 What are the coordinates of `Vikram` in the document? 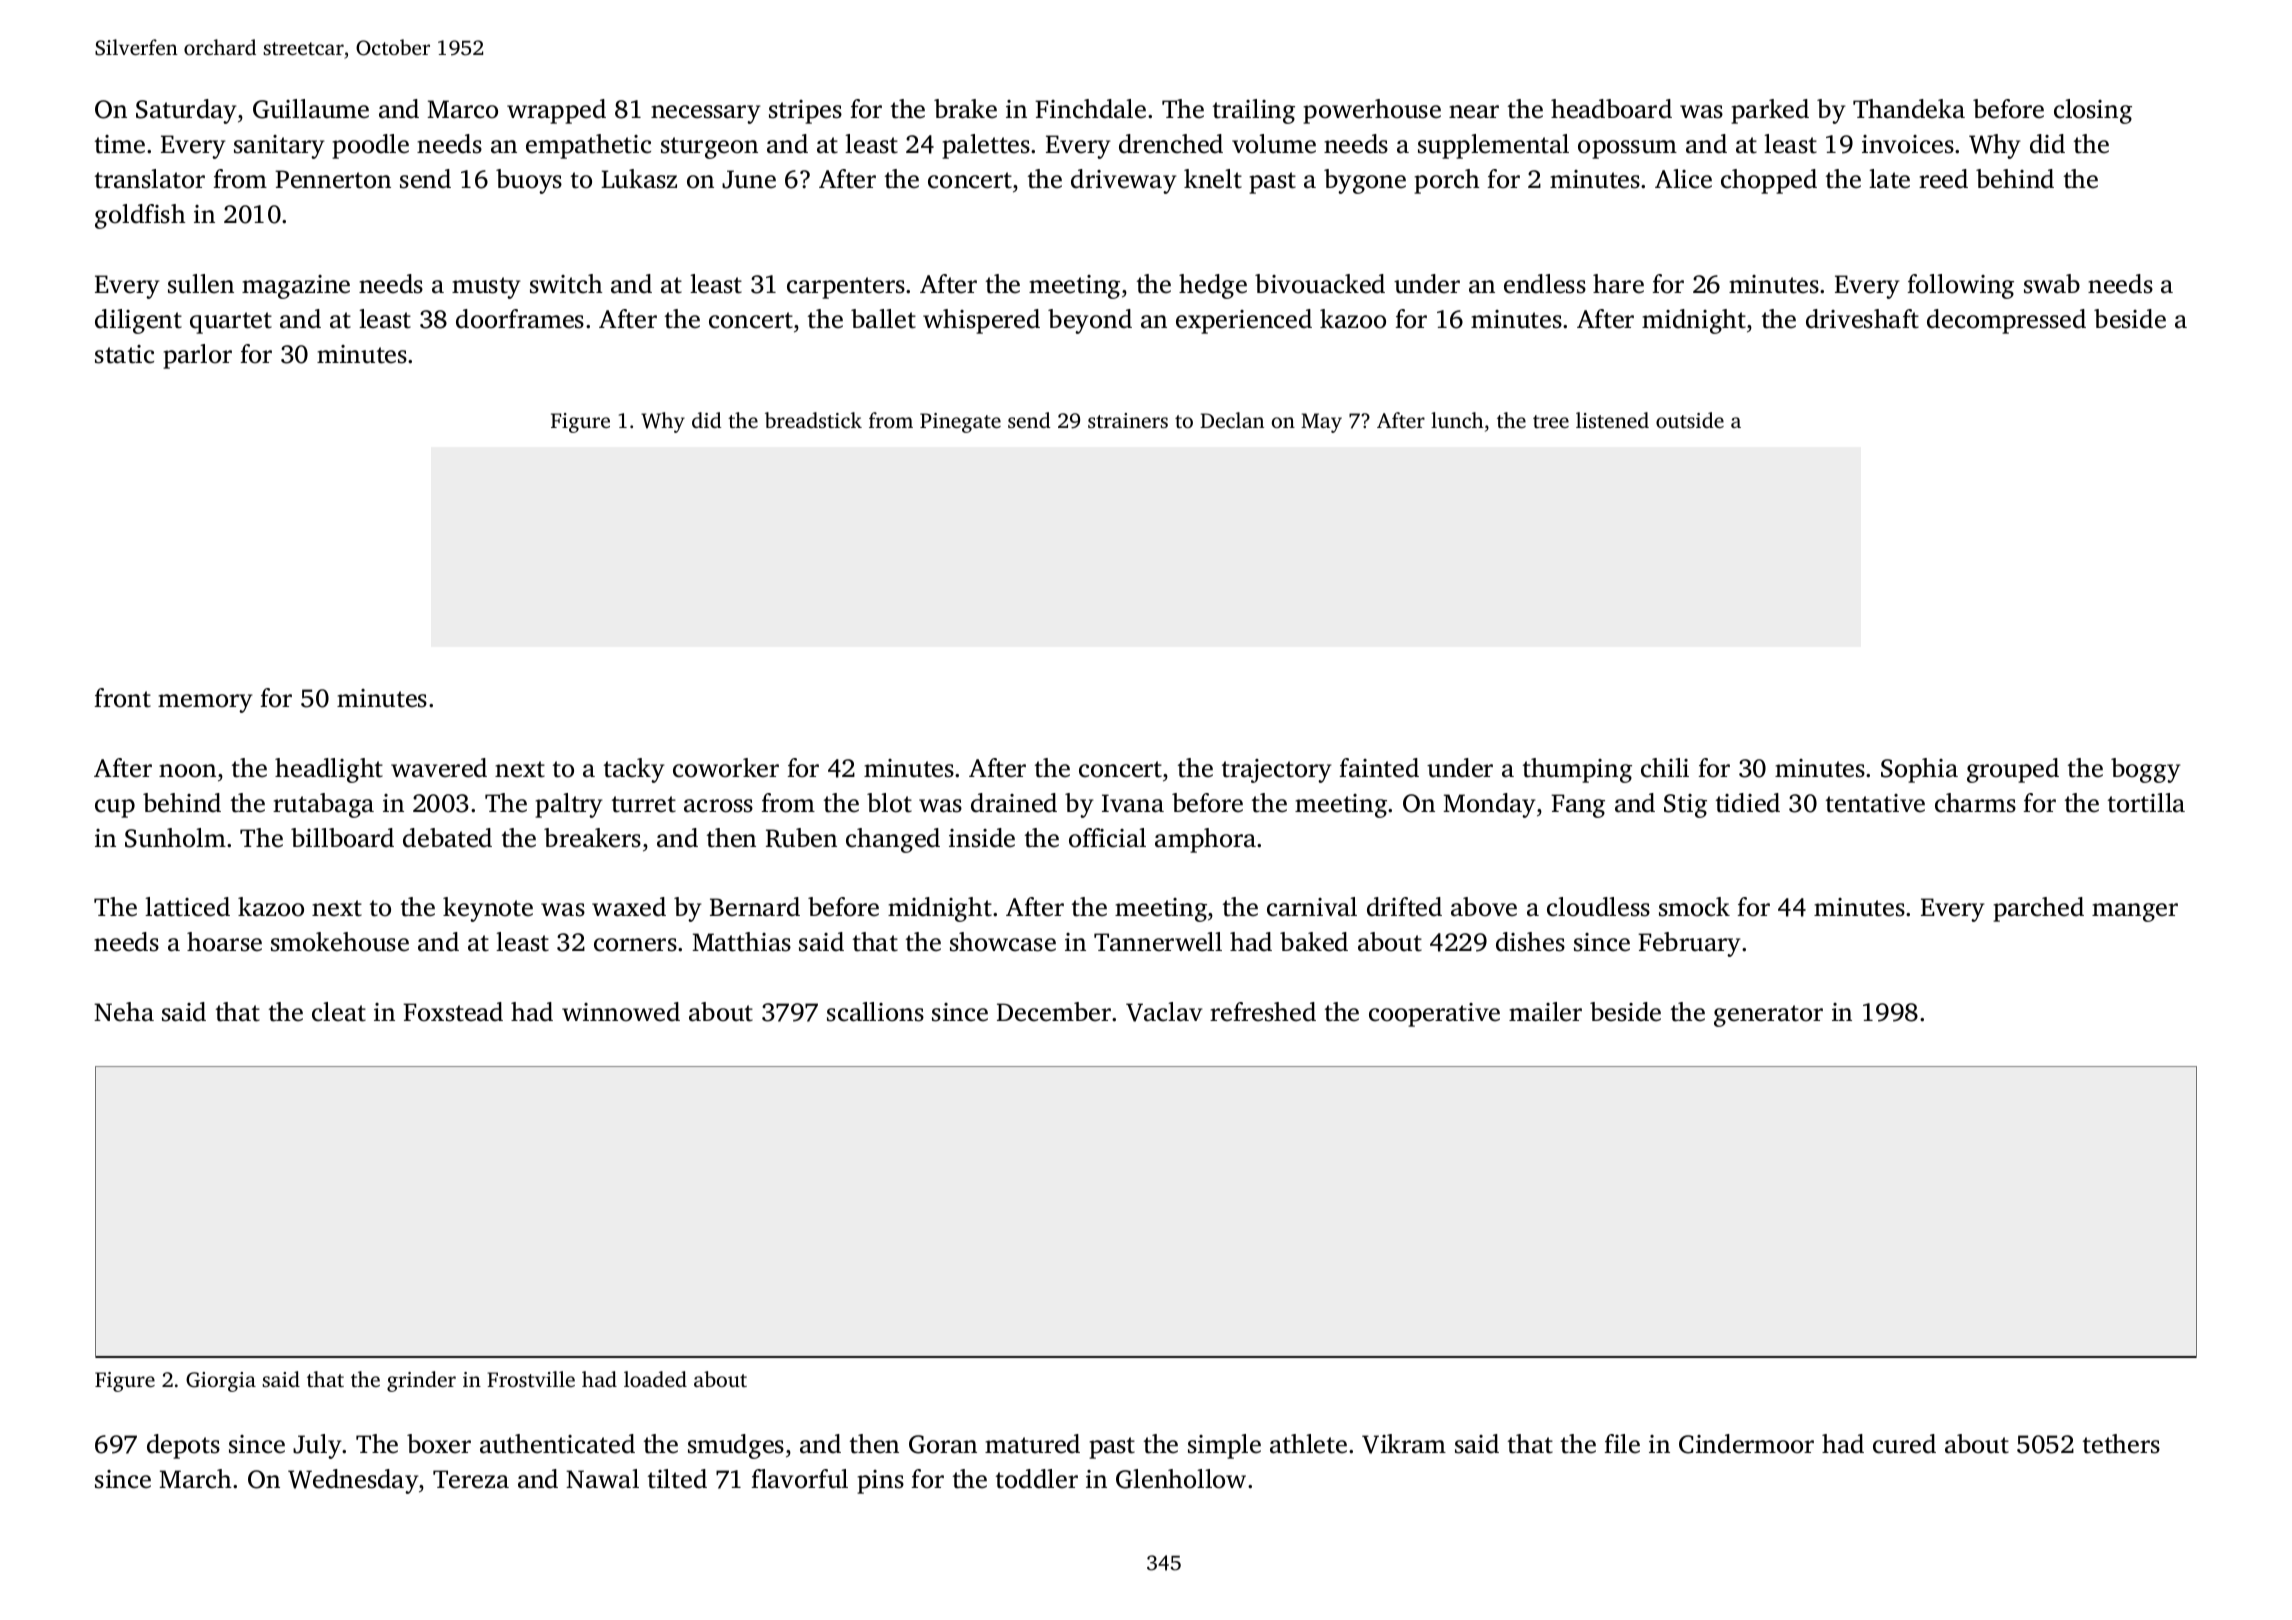 It's located at (1404, 1444).
